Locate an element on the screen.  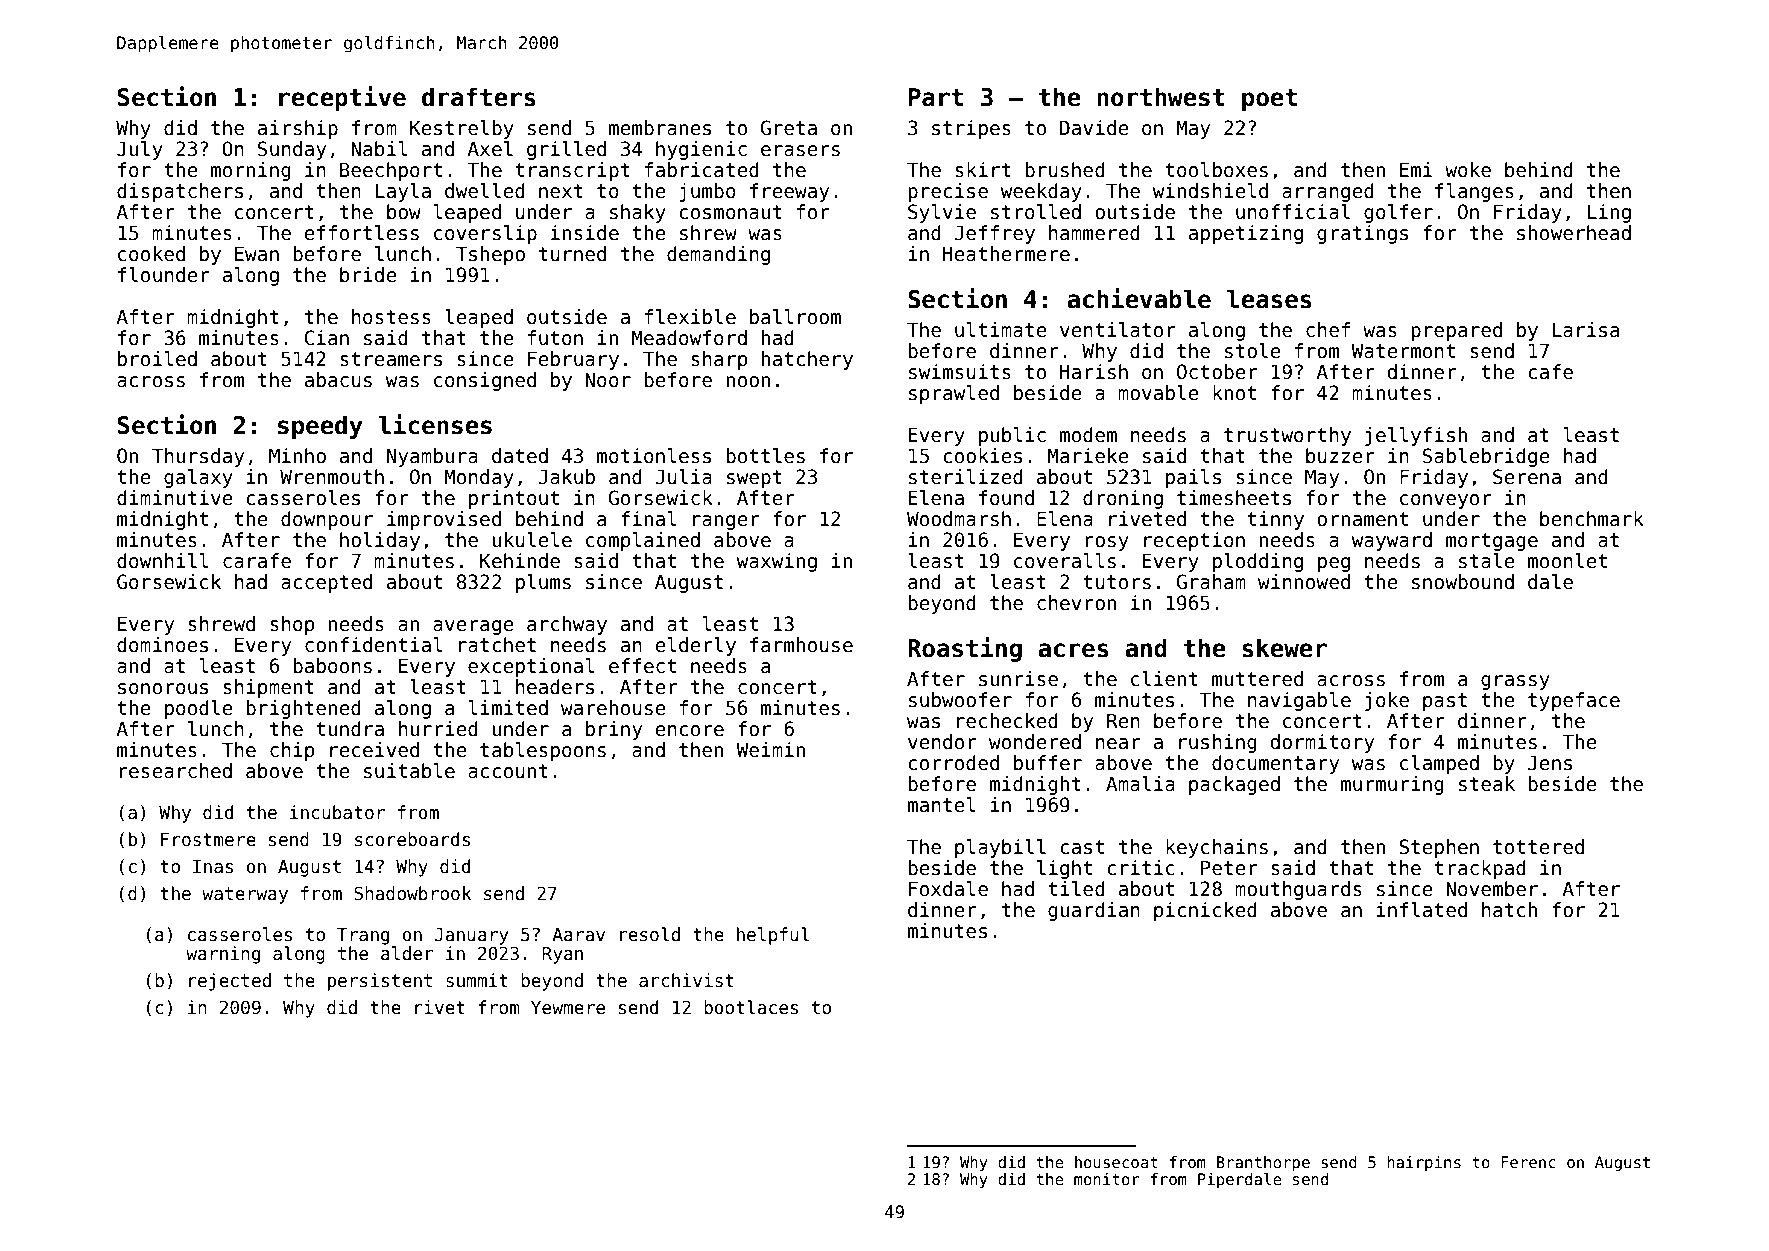
Ling is located at coordinates (1609, 213).
